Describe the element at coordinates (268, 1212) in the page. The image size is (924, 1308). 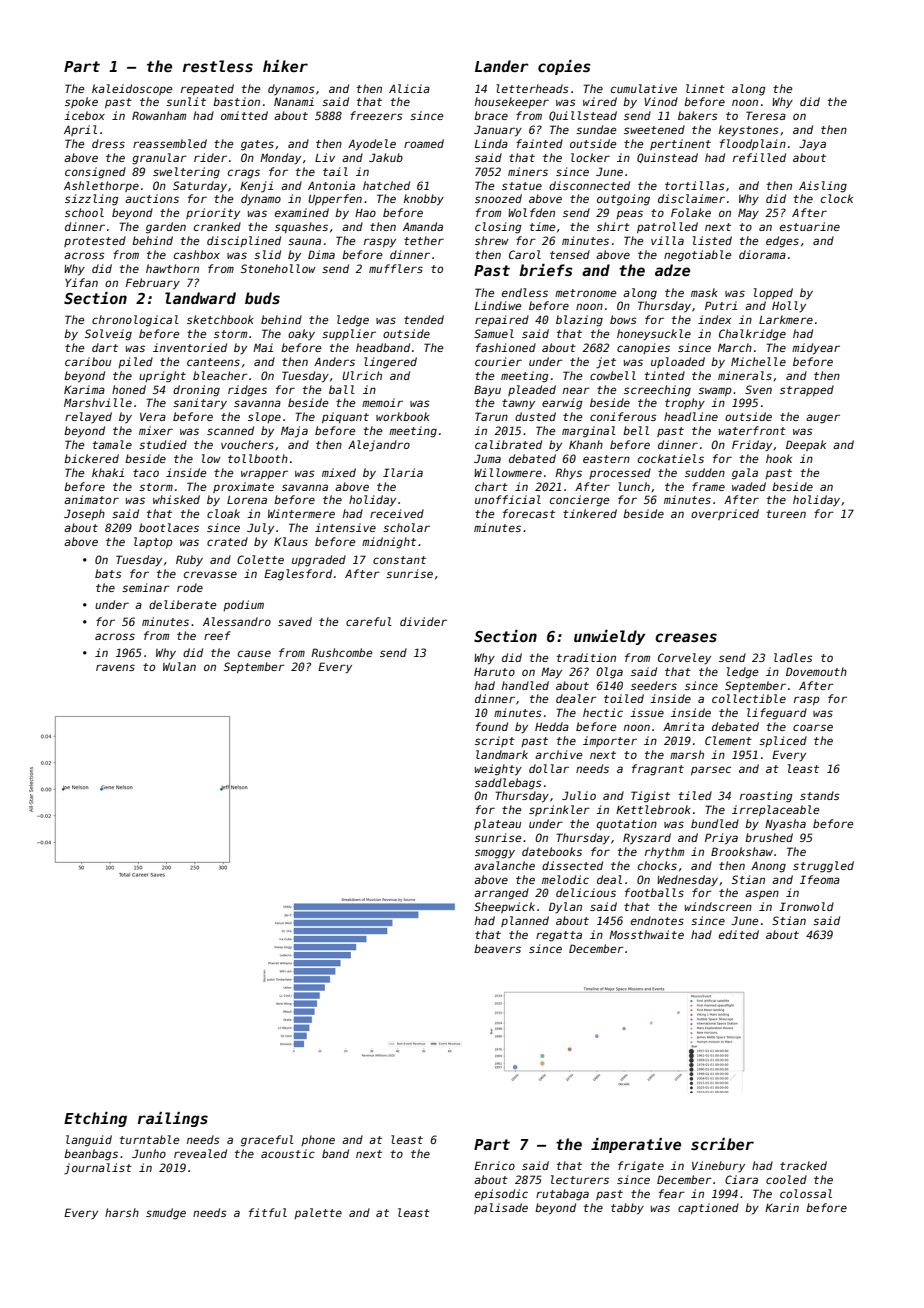
I see `fitful` at that location.
